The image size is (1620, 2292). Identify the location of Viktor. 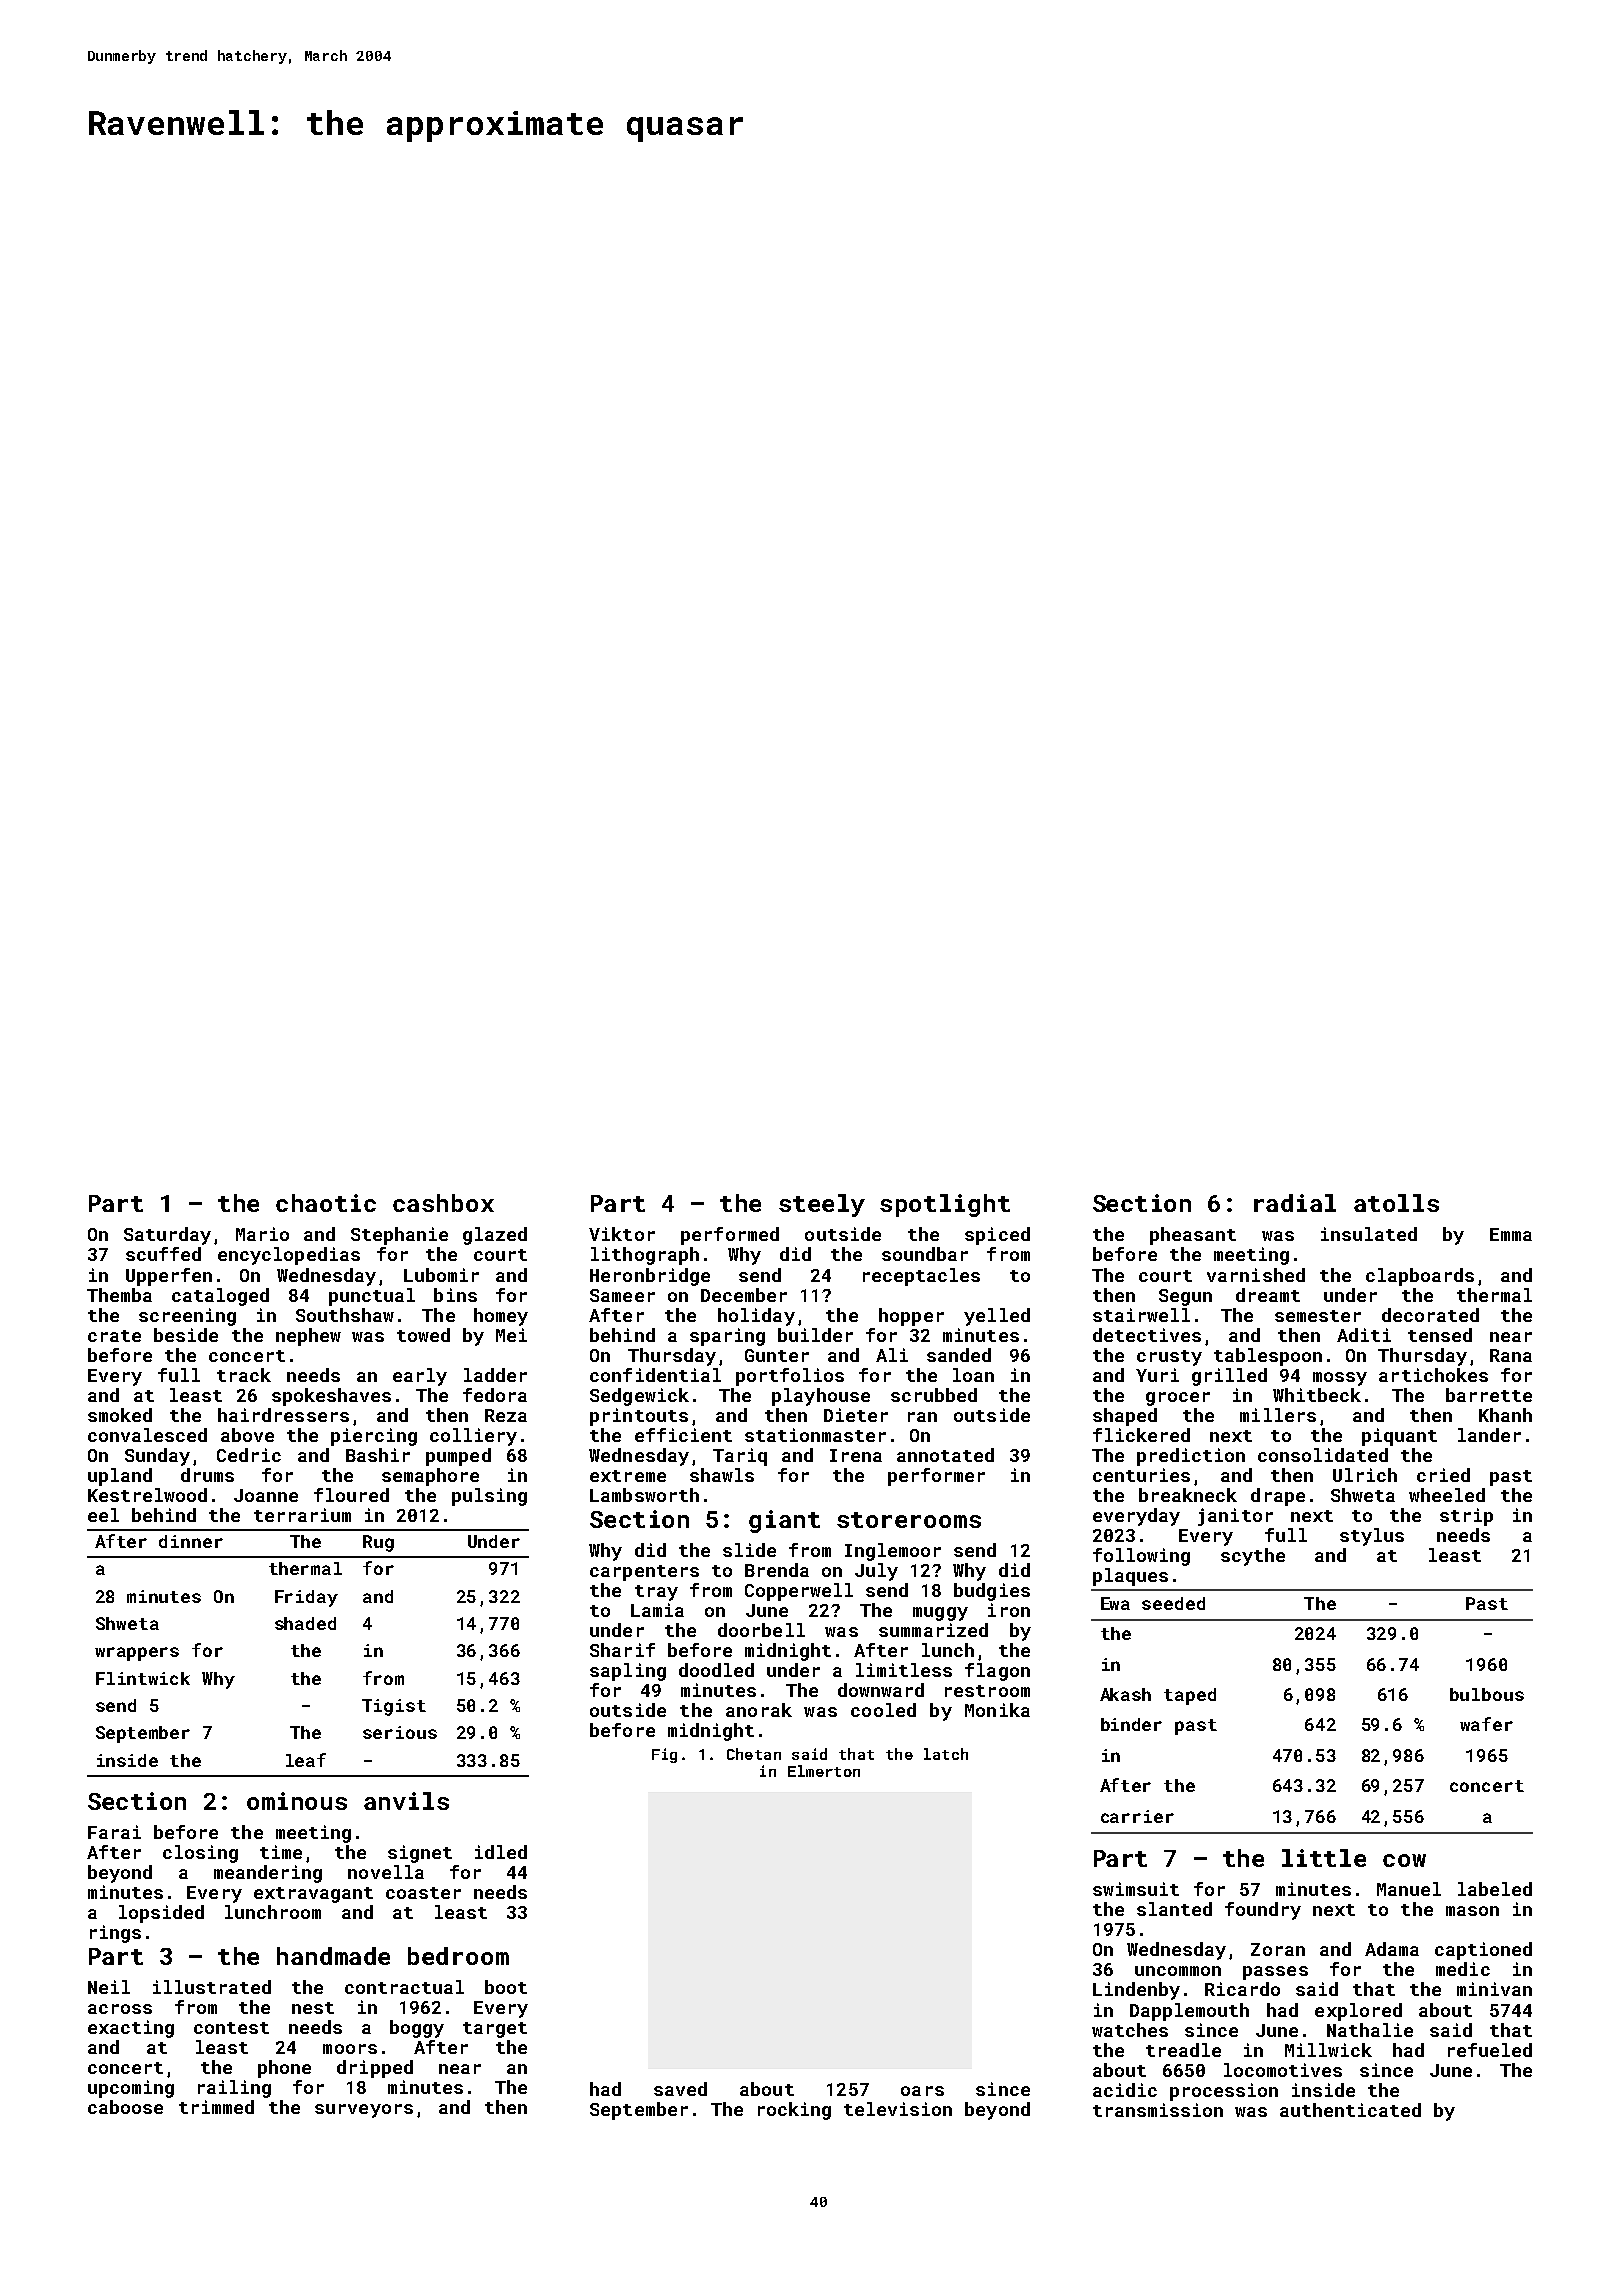
(622, 1234).
